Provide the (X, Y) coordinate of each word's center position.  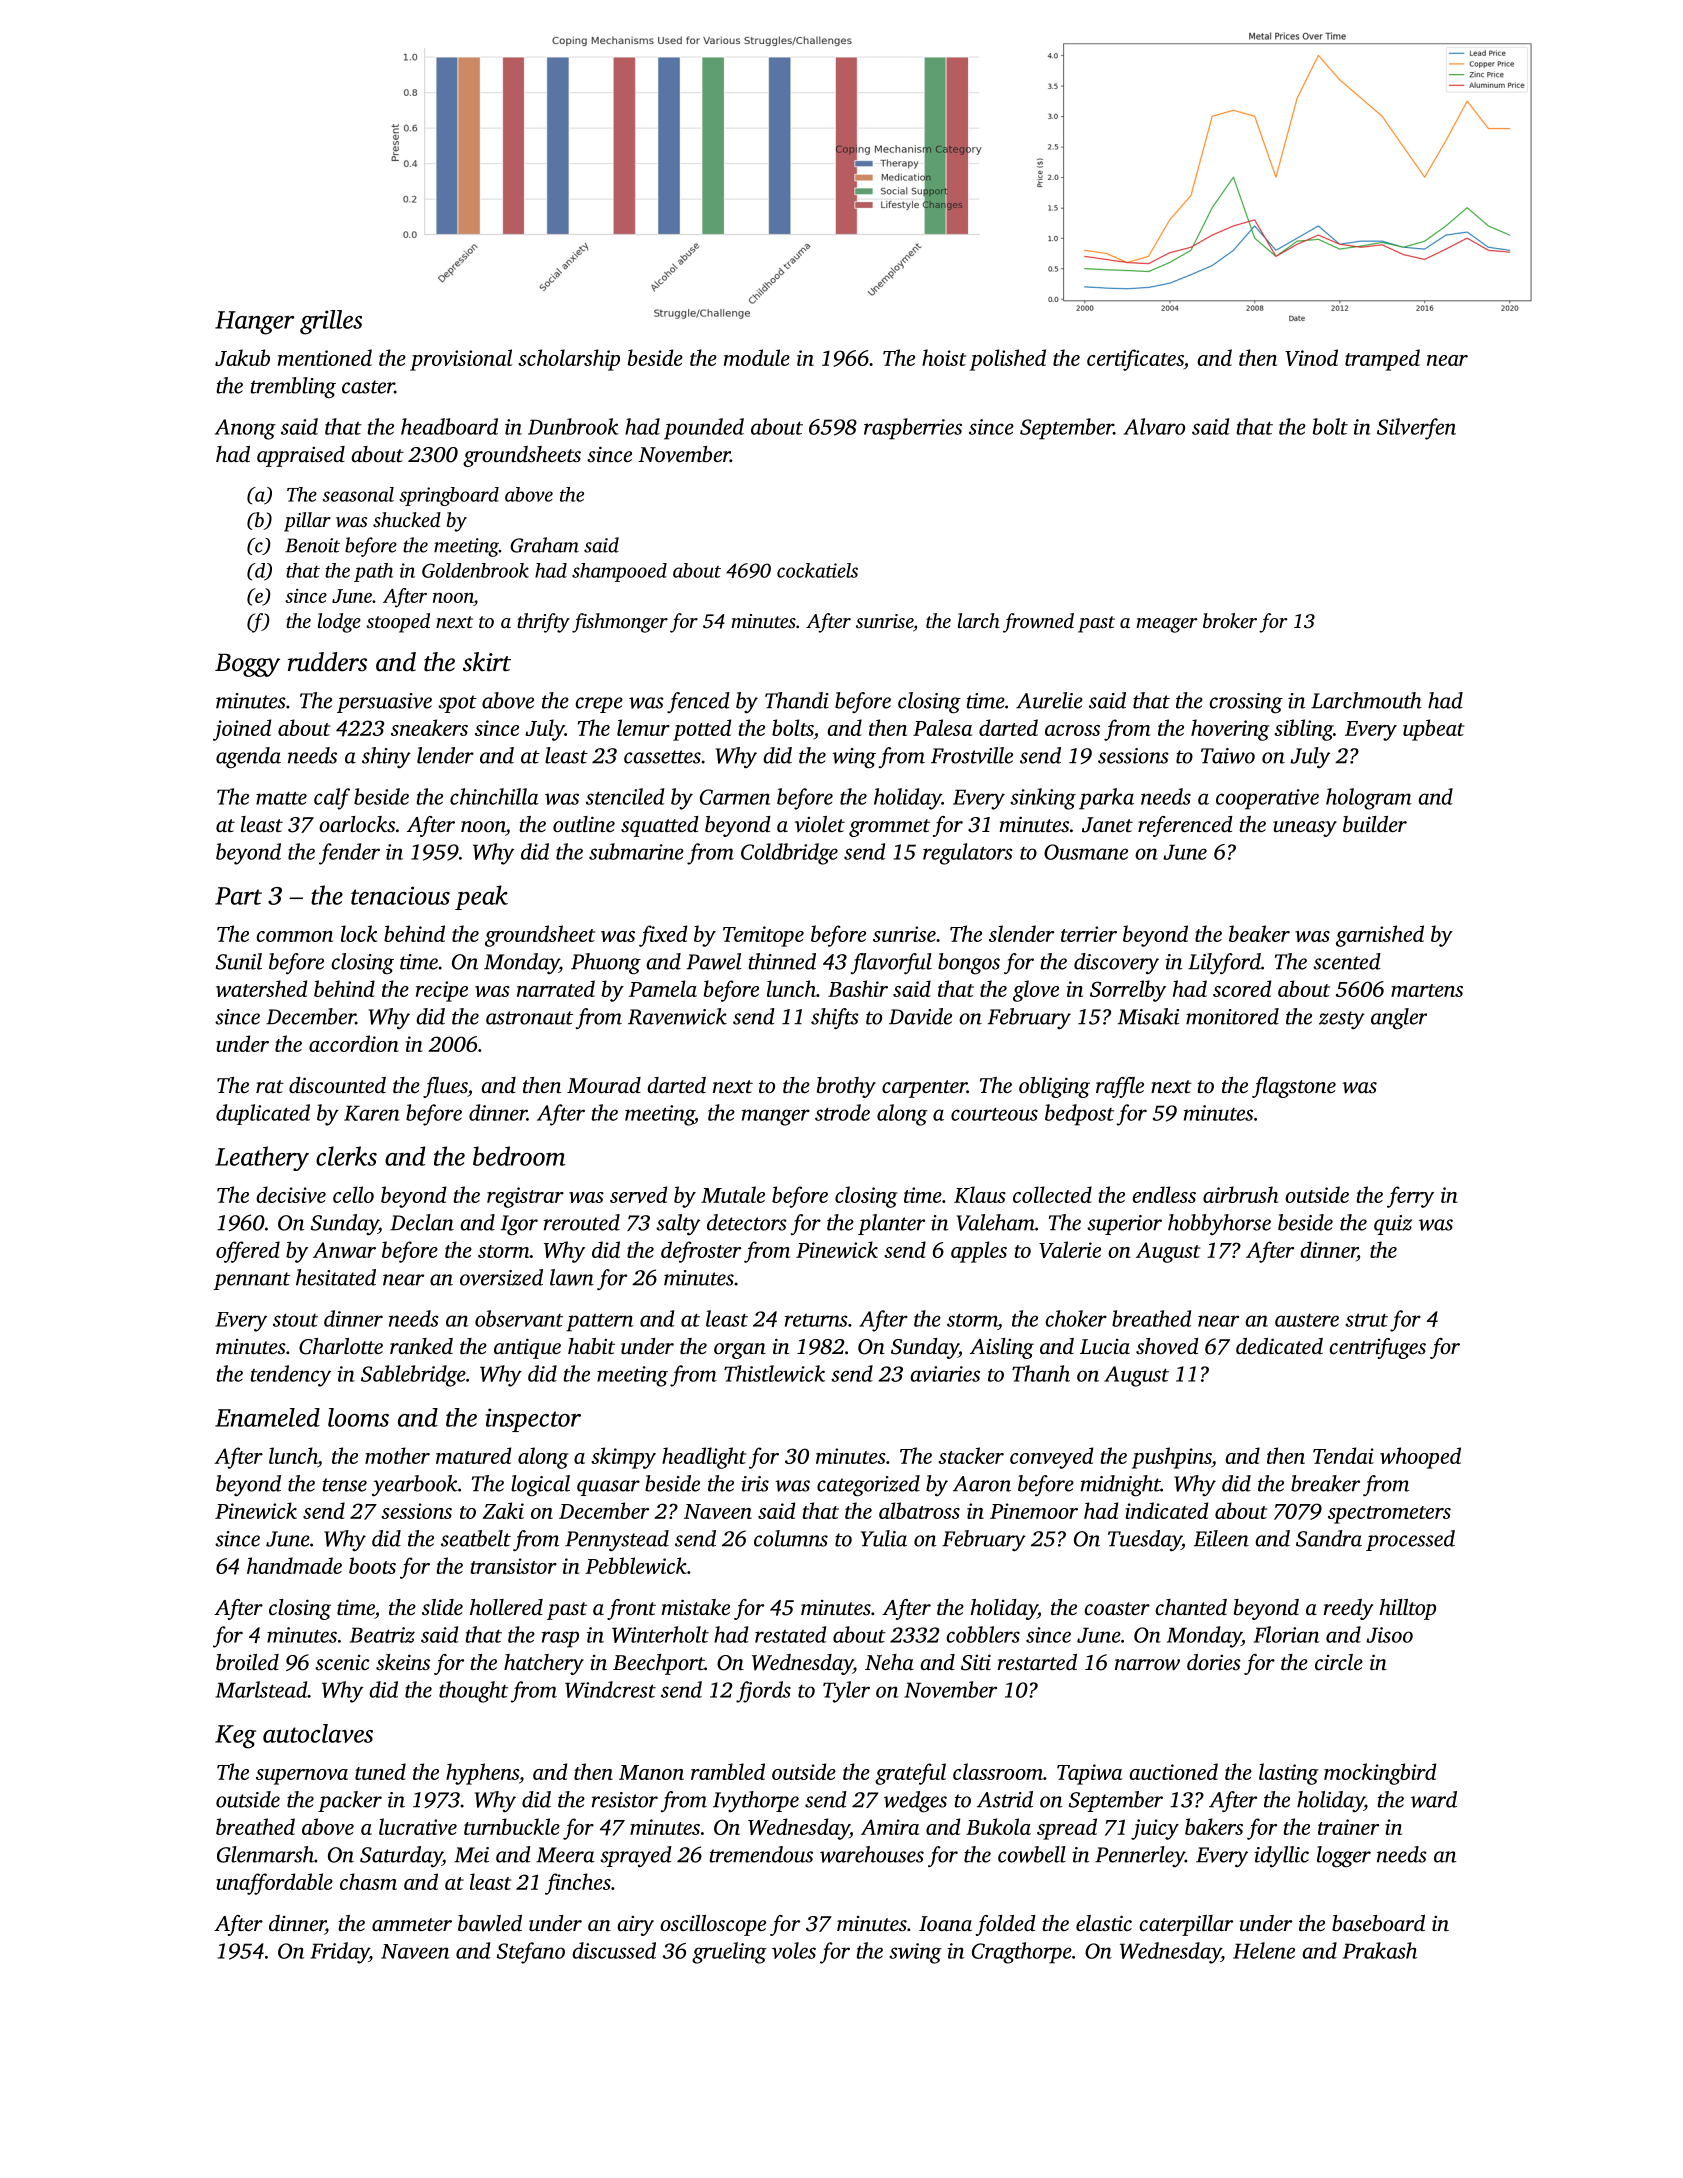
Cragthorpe (1022, 1953)
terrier (1089, 934)
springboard (449, 496)
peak (481, 897)
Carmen (735, 797)
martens (1427, 990)
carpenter (924, 1089)
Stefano (531, 1953)
